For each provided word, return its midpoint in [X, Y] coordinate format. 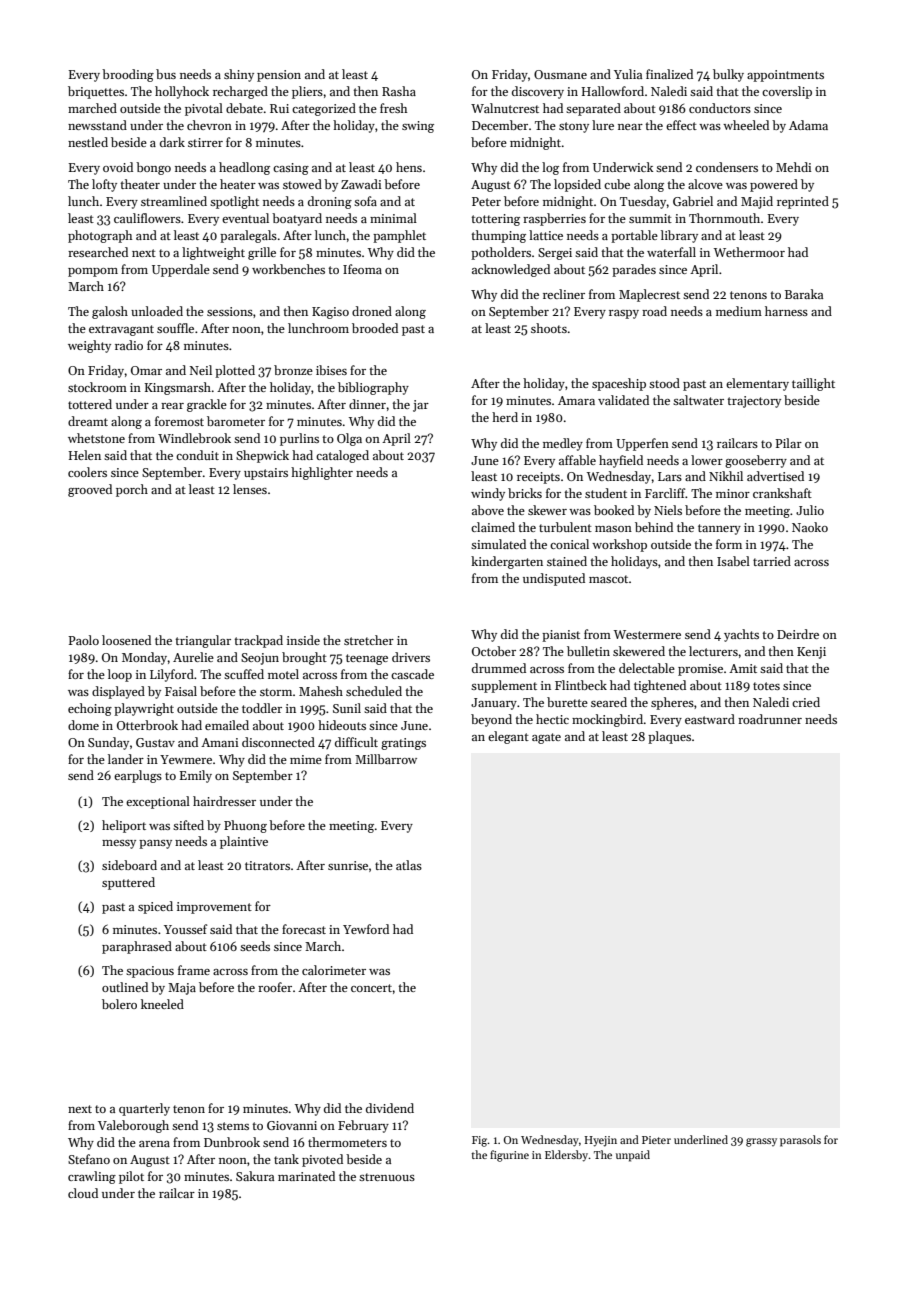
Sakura [255, 1176]
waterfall [671, 252]
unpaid [633, 1156]
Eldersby [567, 1156]
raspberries [554, 219]
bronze [293, 370]
